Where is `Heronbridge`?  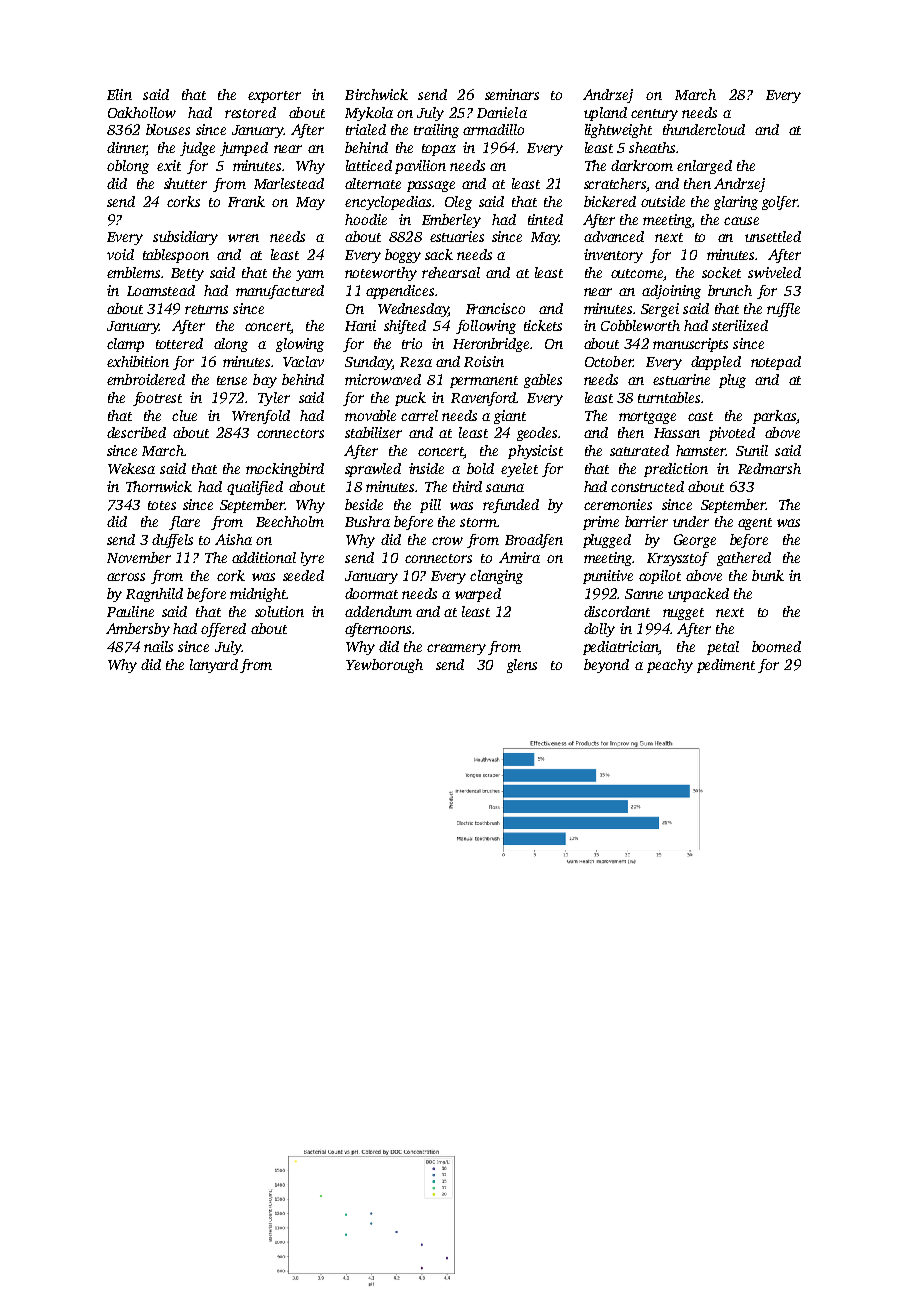
Heronbridge is located at coordinates (491, 345).
